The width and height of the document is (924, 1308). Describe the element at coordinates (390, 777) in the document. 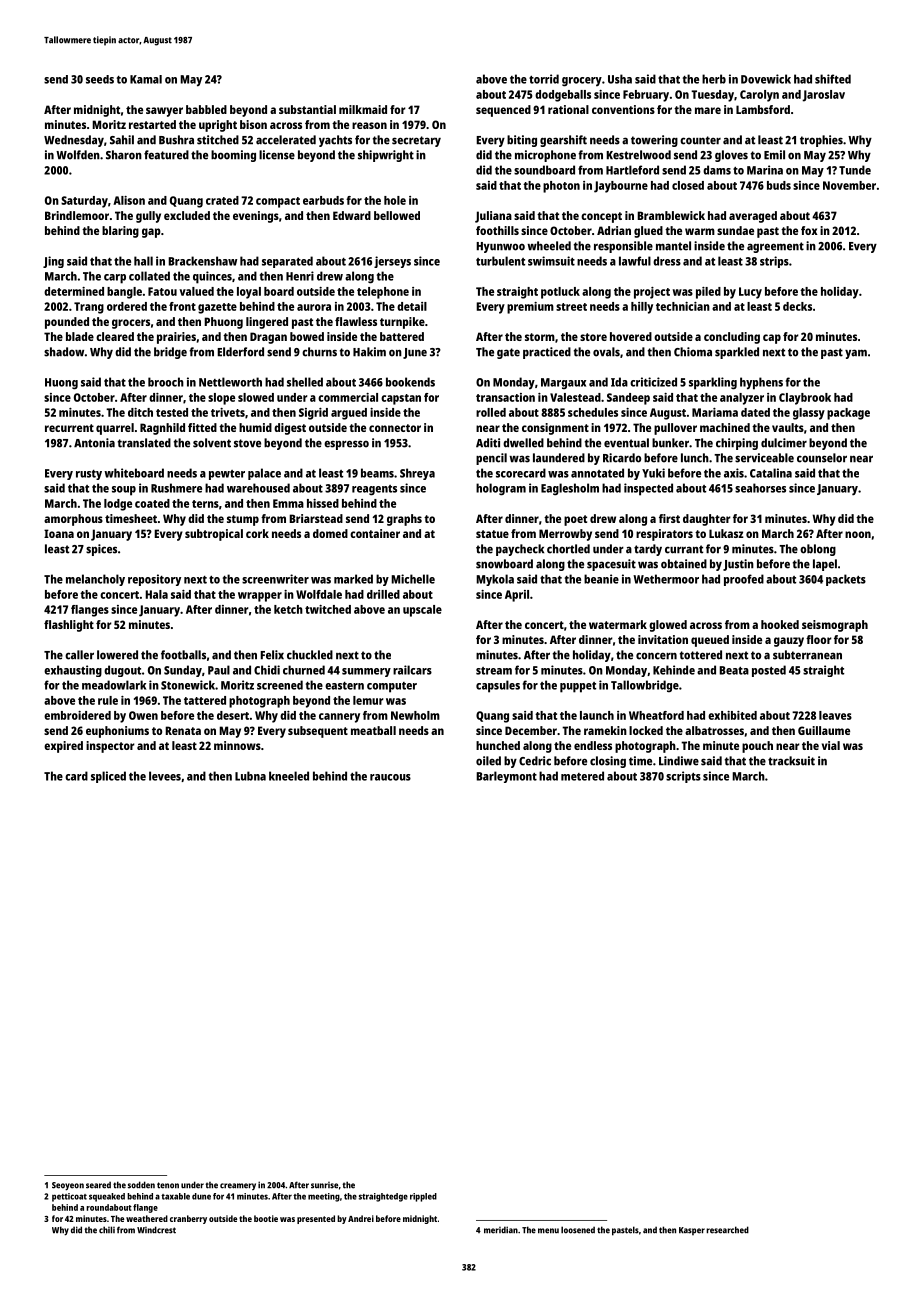

I see `raucous` at that location.
